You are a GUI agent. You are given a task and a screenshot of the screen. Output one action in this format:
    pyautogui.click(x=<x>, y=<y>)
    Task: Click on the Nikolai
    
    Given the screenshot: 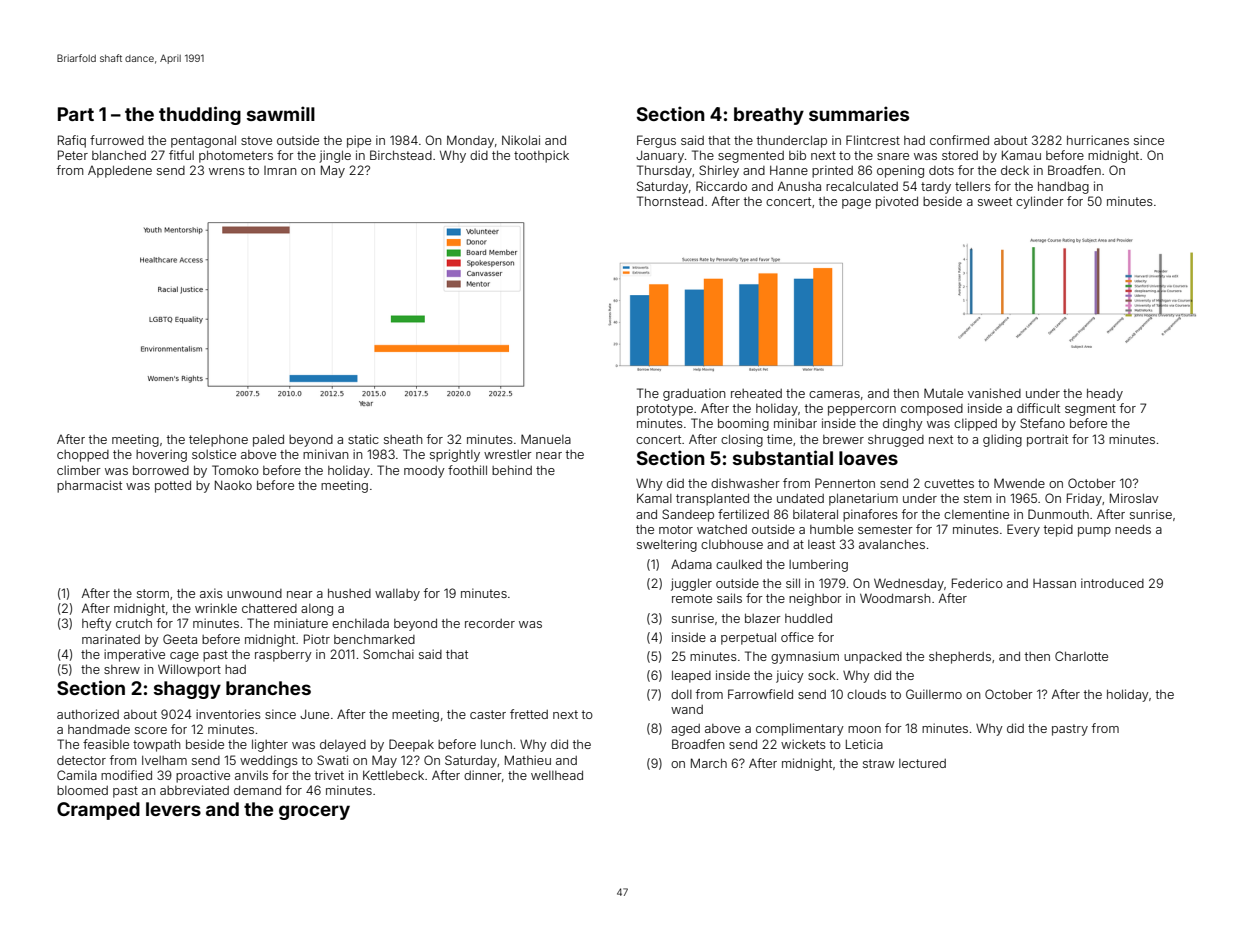 What is the action you would take?
    pyautogui.click(x=521, y=140)
